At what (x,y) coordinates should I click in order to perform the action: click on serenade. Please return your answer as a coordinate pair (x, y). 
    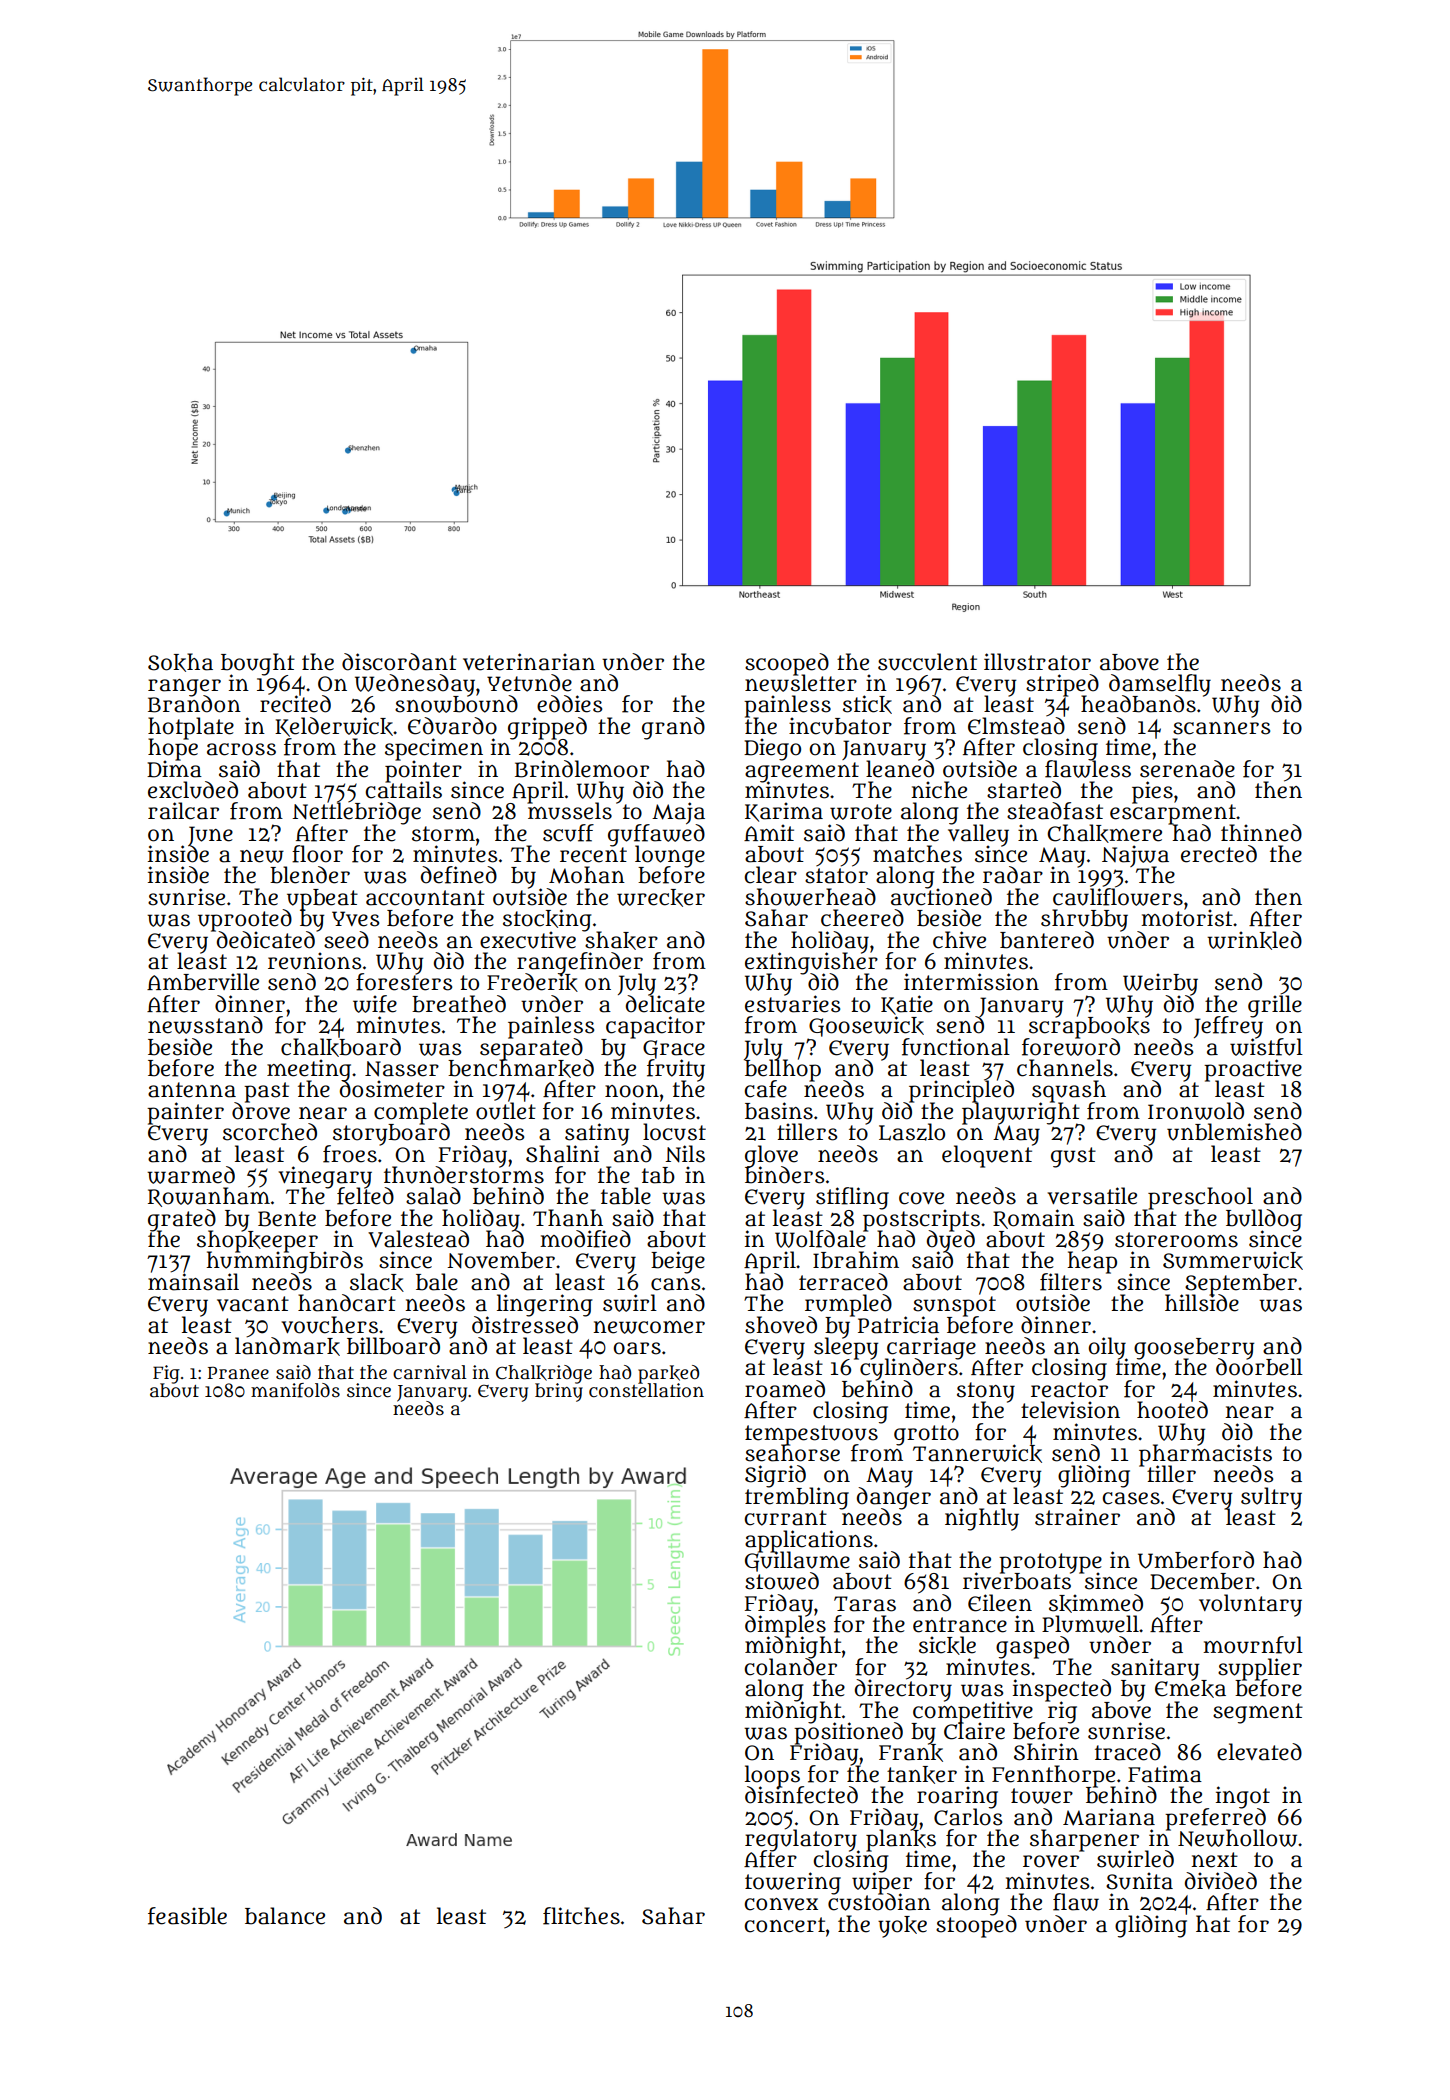
    Looking at the image, I should click on (1187, 769).
